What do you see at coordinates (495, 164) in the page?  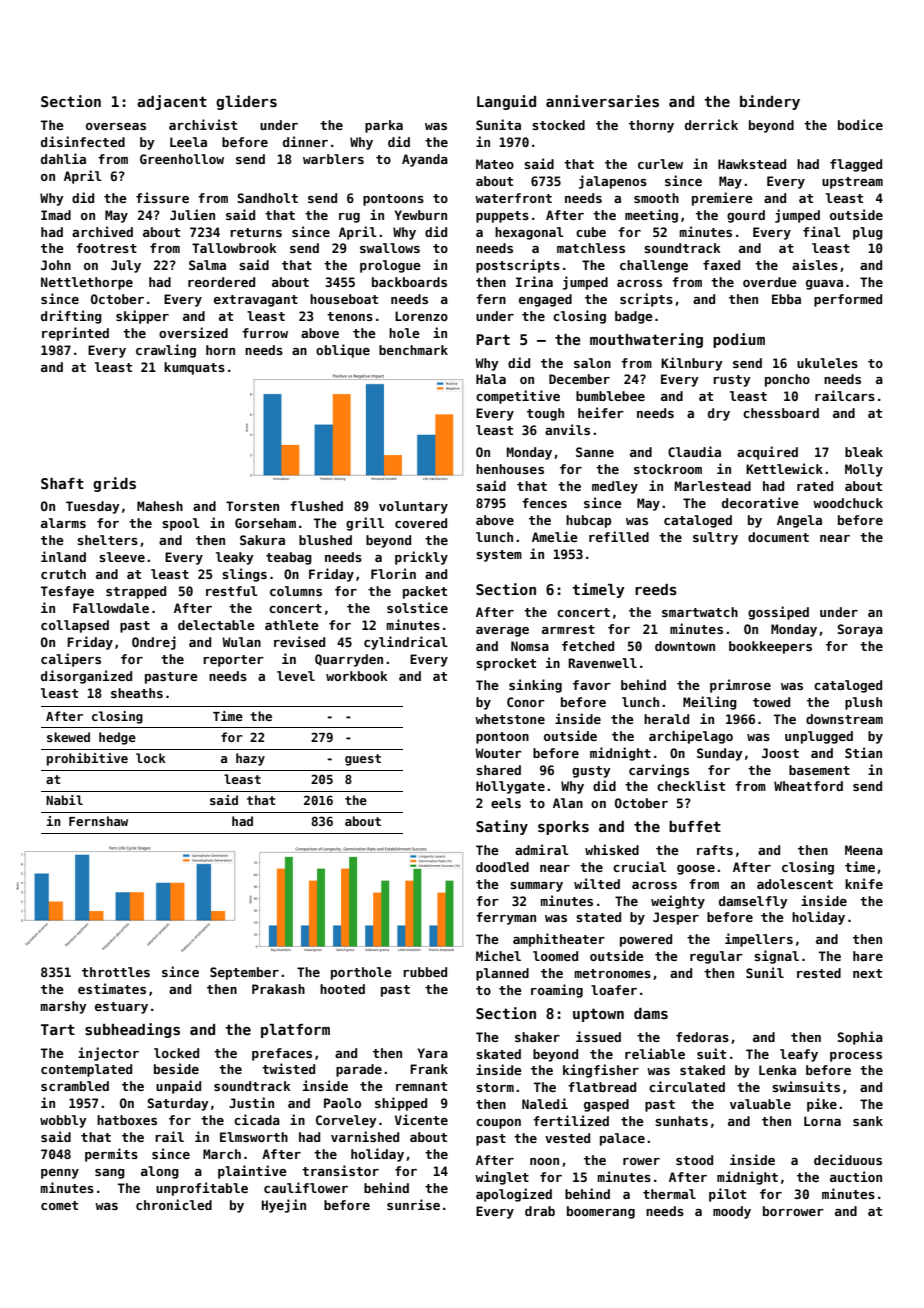 I see `Mateo` at bounding box center [495, 164].
